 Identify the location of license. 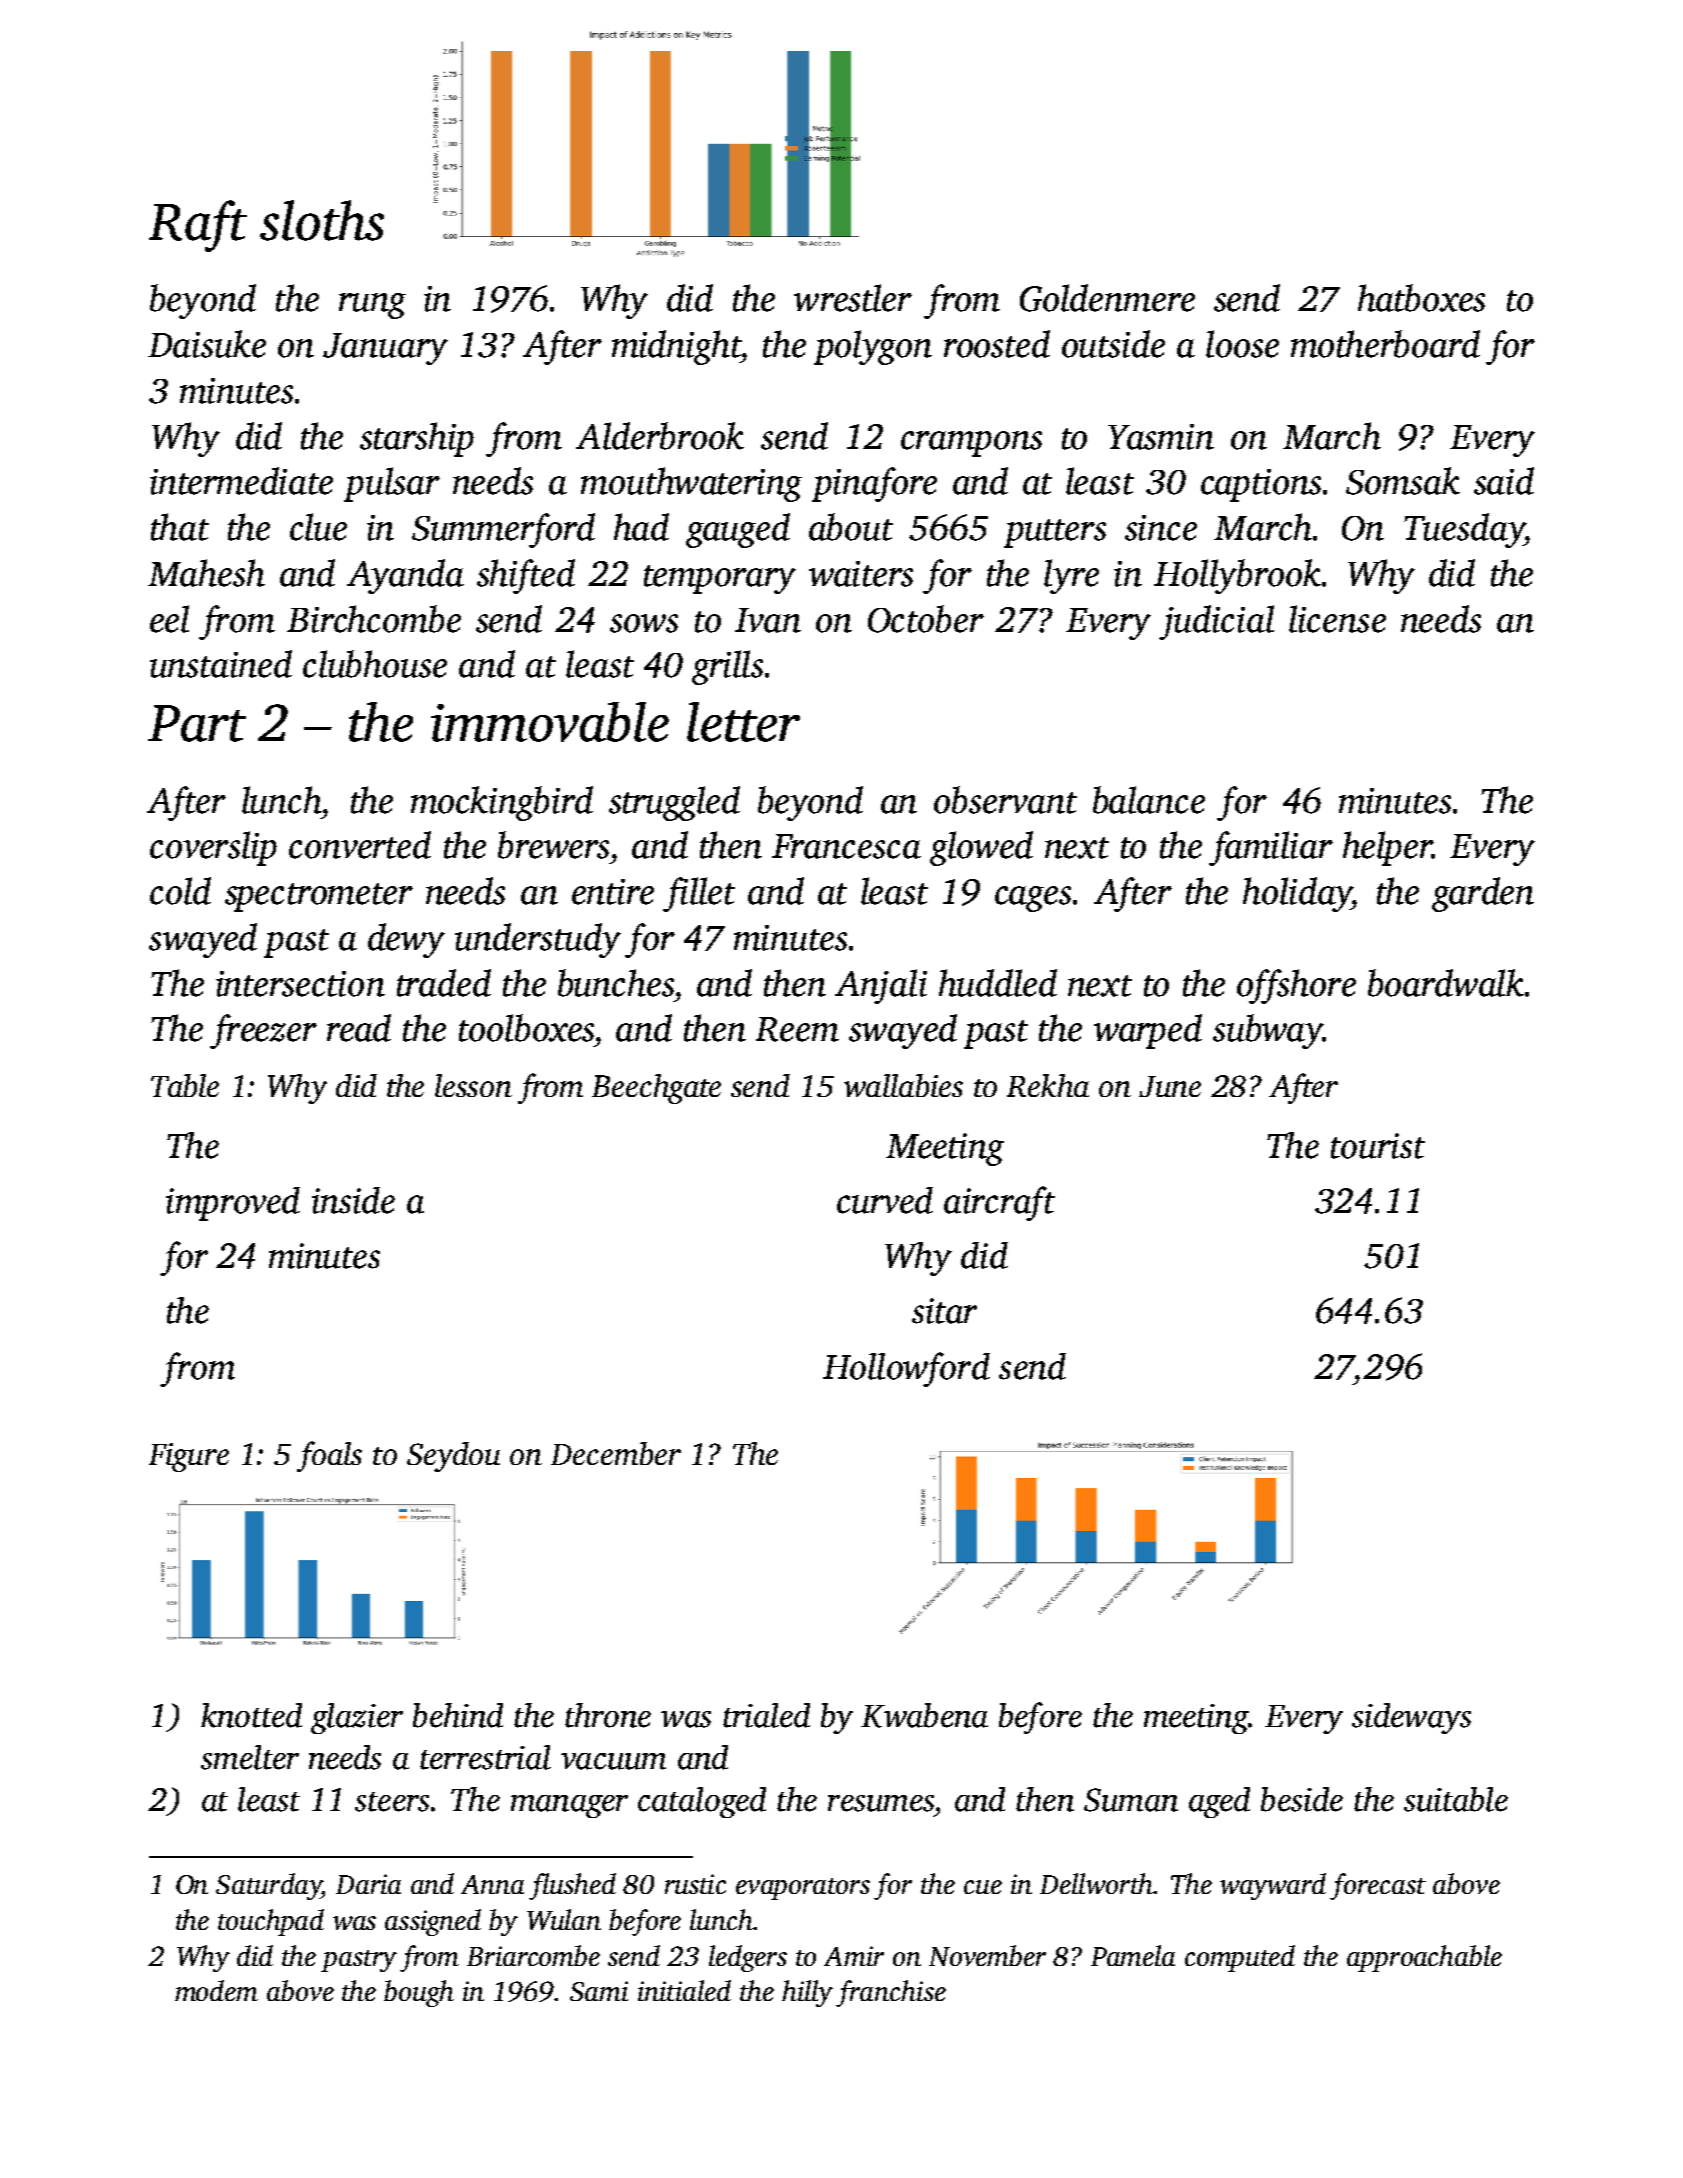
(1337, 619).
